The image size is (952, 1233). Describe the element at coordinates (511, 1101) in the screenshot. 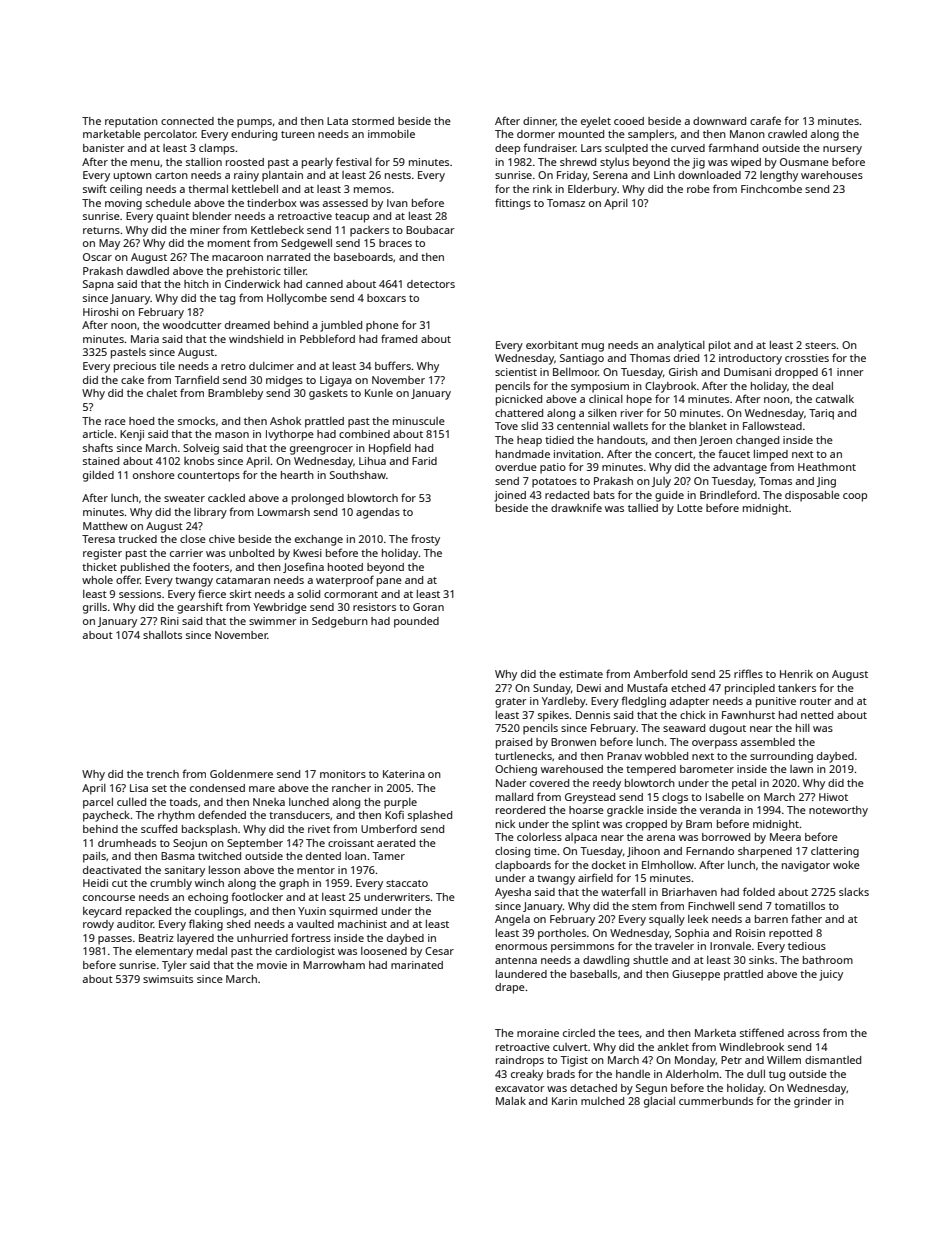

I see `Malak` at that location.
